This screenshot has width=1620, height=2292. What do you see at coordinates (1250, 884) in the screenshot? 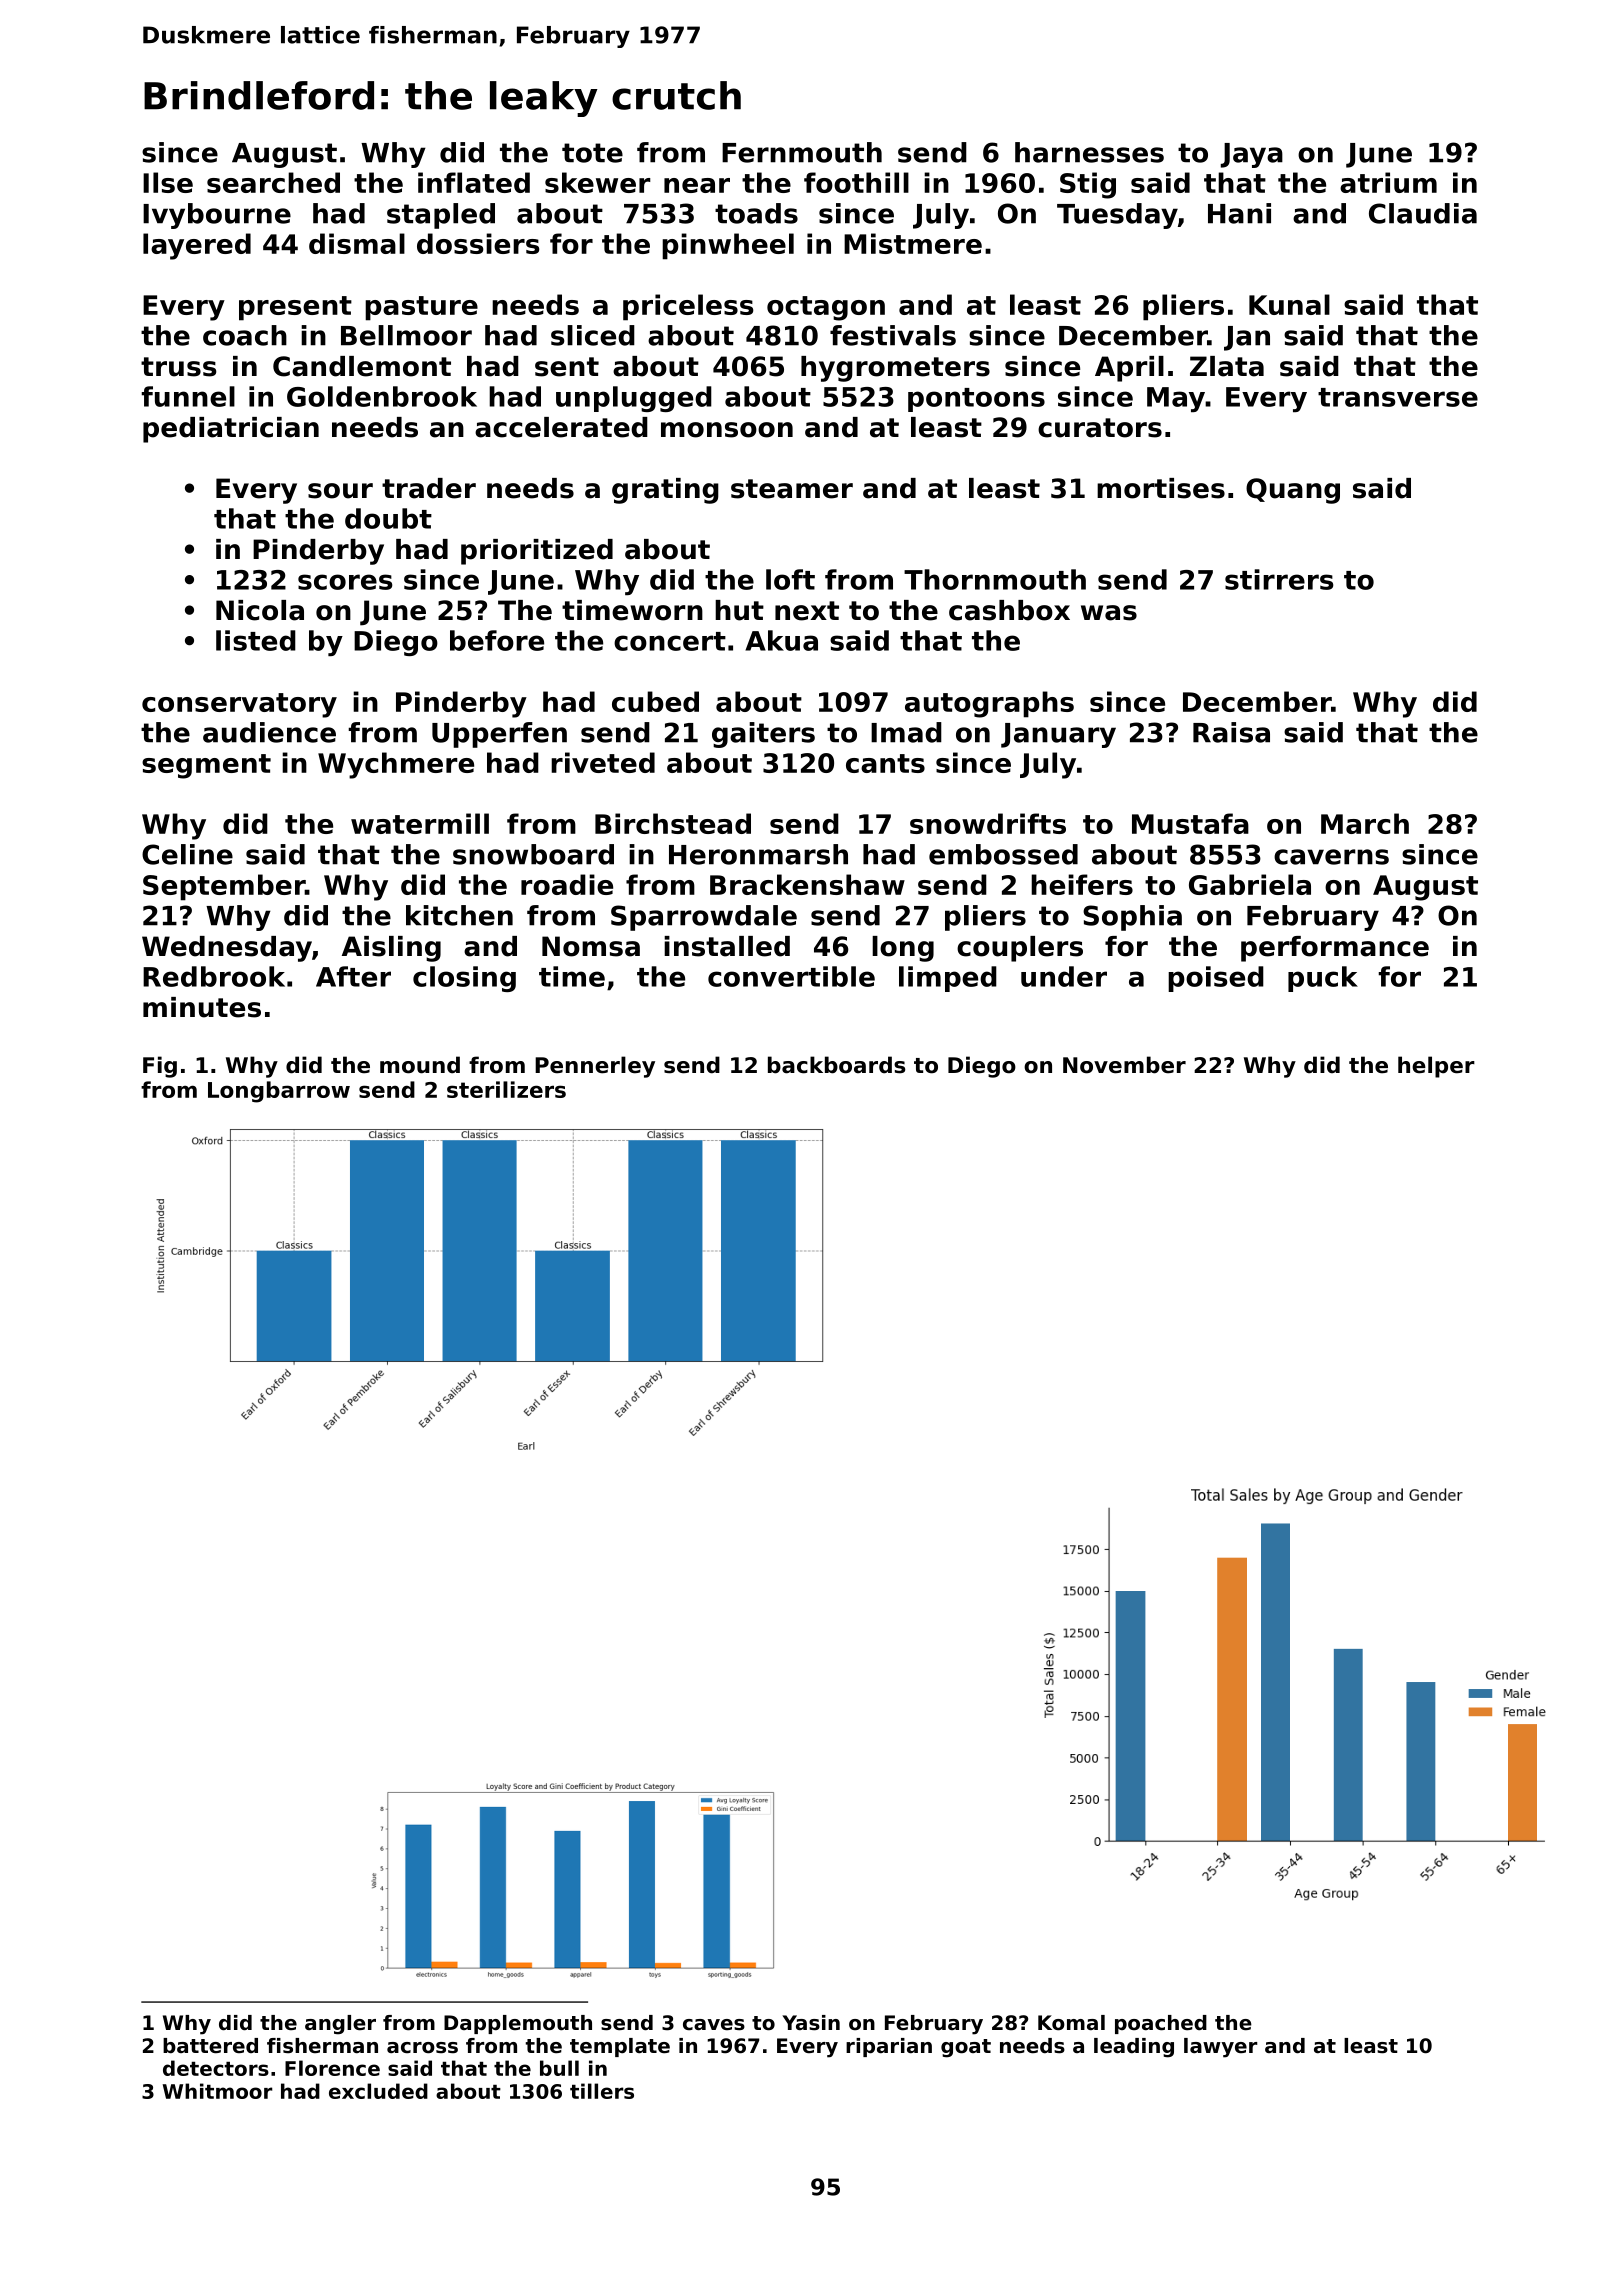
I see `Gabriela` at bounding box center [1250, 884].
